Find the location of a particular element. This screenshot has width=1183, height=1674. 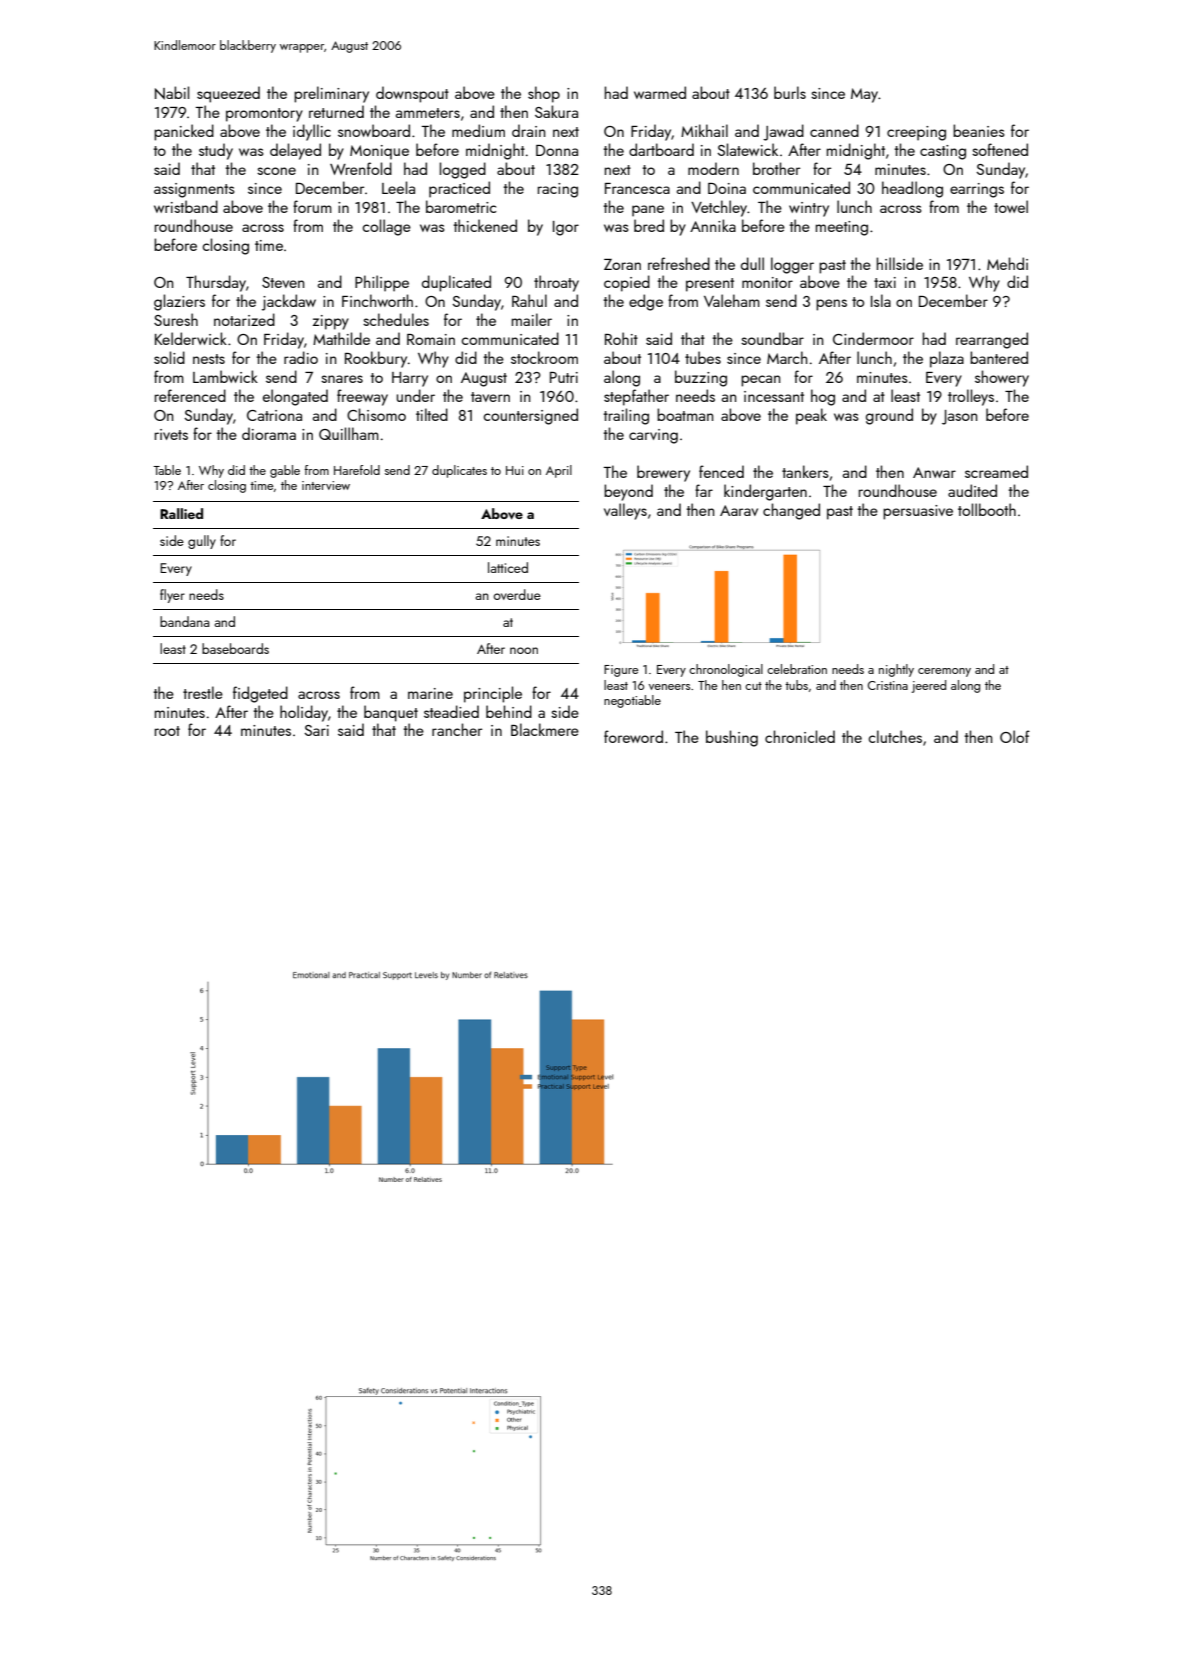

Mathilde is located at coordinates (341, 338).
